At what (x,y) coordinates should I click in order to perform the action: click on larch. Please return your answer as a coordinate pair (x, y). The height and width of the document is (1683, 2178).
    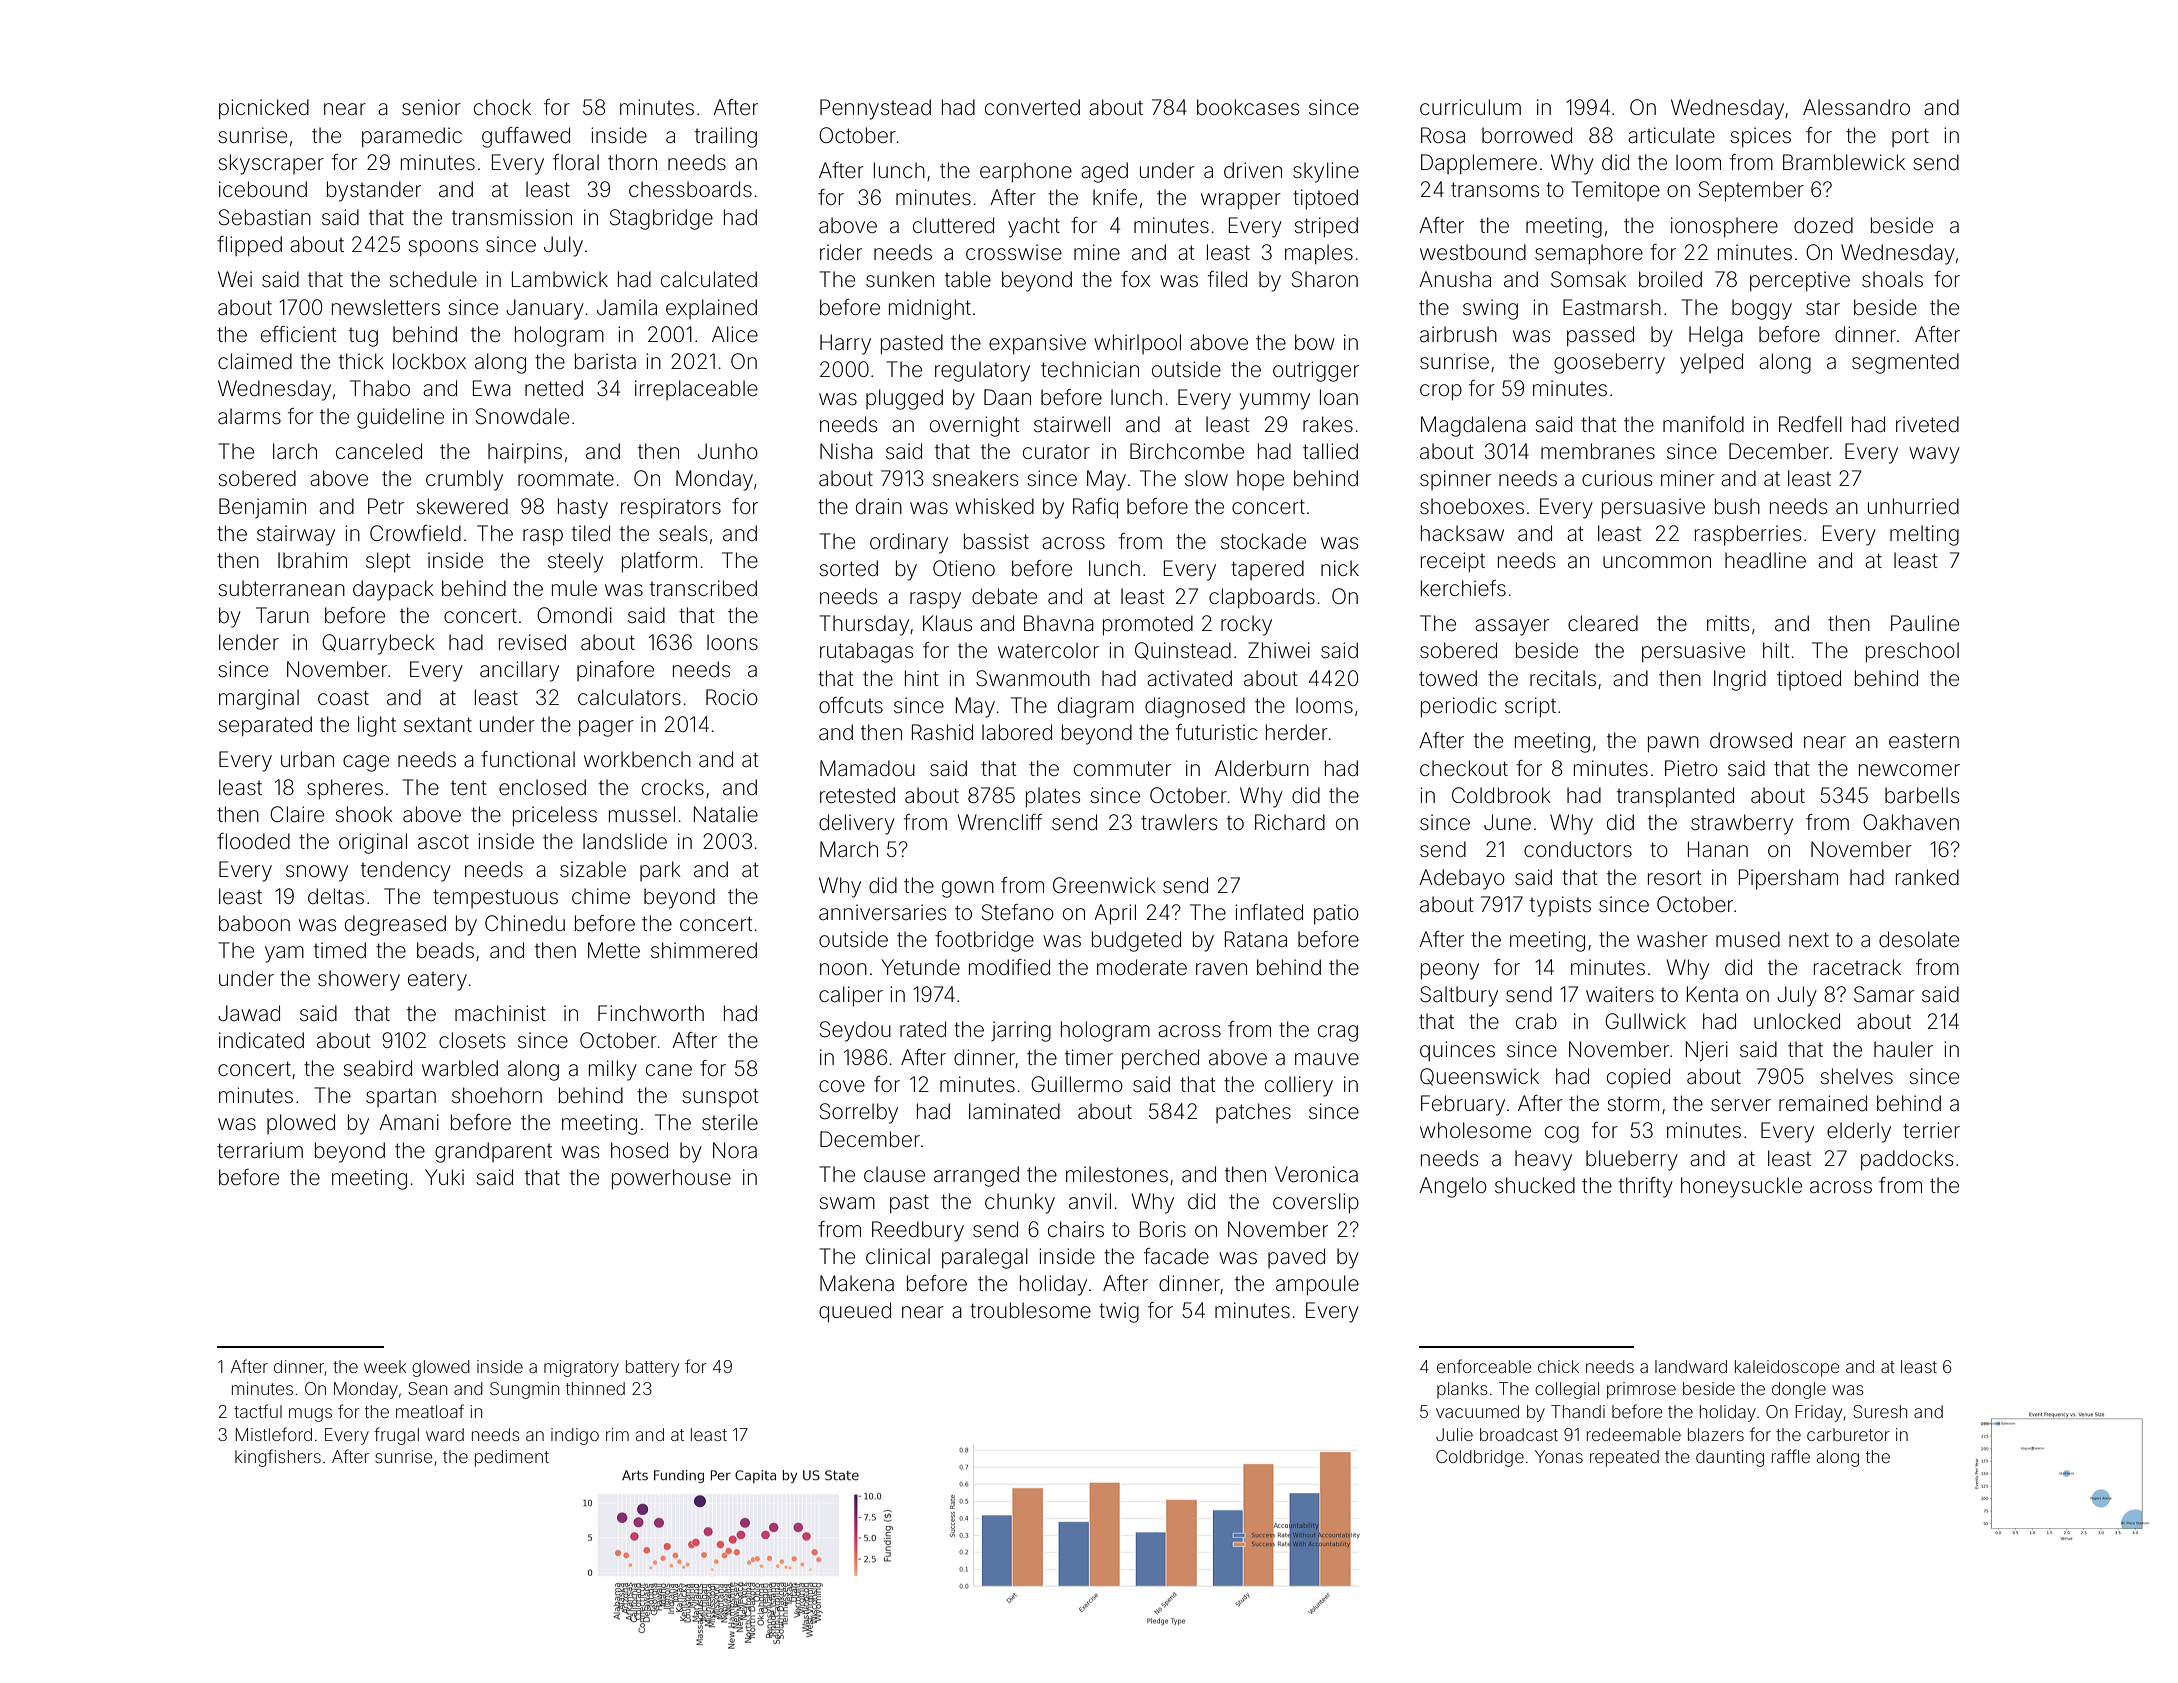
    Looking at the image, I should click on (295, 451).
